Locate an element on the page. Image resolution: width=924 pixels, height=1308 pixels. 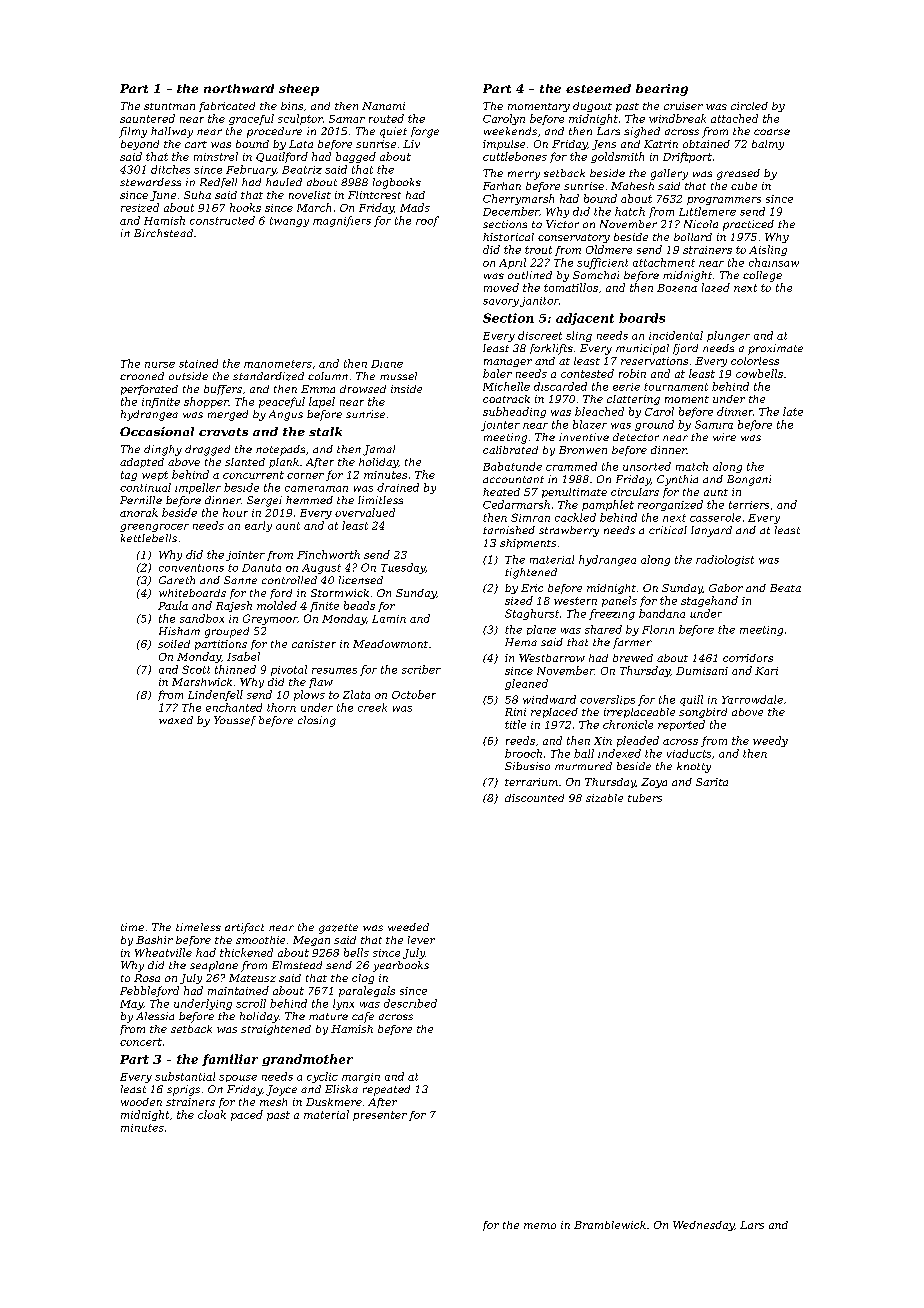
discounted is located at coordinates (534, 798).
